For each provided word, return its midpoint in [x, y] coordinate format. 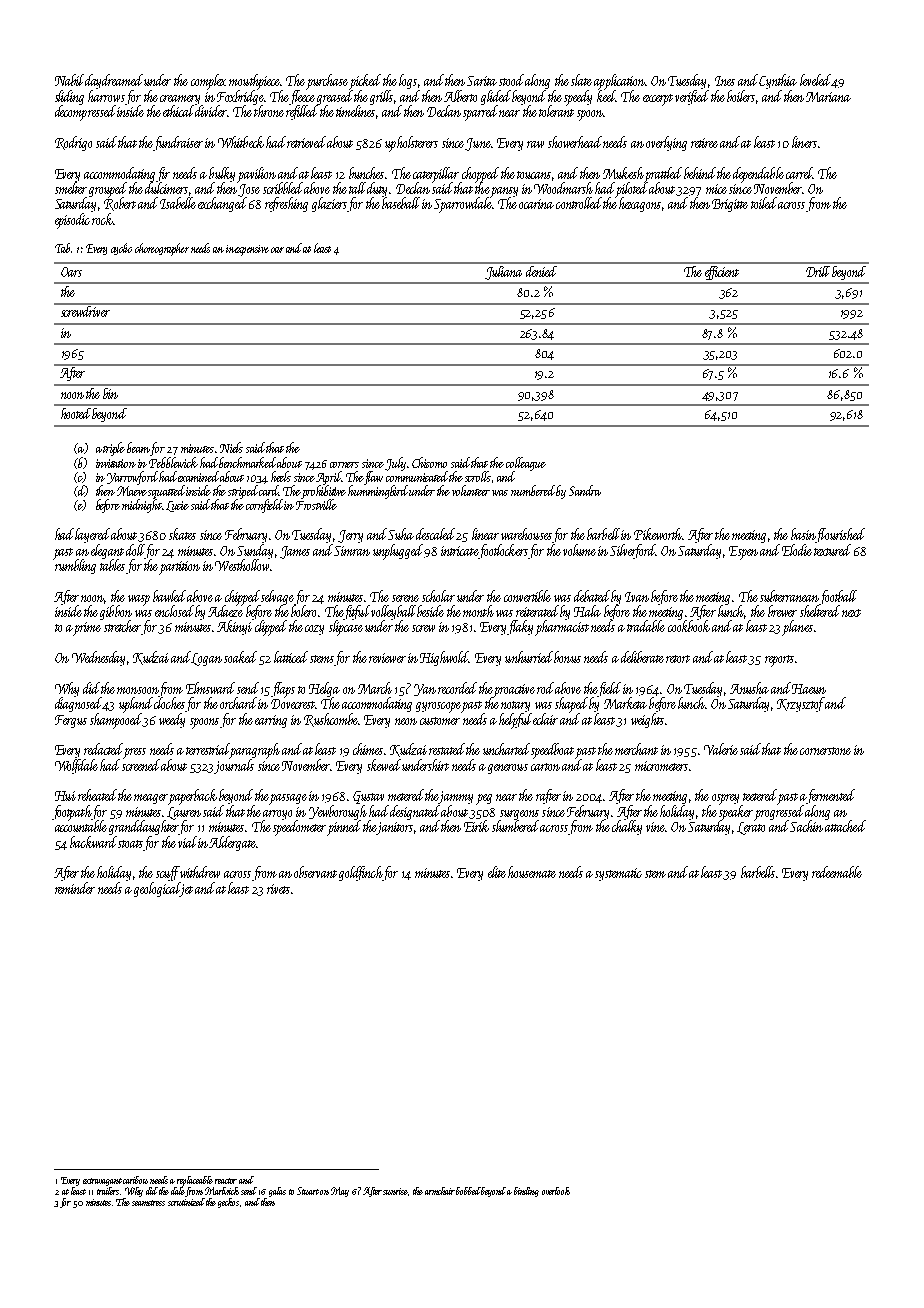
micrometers [661, 766]
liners [804, 142]
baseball [401, 203]
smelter [71, 188]
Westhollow [242, 565]
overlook [556, 1191]
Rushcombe [331, 720]
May [340, 1192]
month [478, 611]
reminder [75, 888]
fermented [831, 796]
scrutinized [186, 1202]
